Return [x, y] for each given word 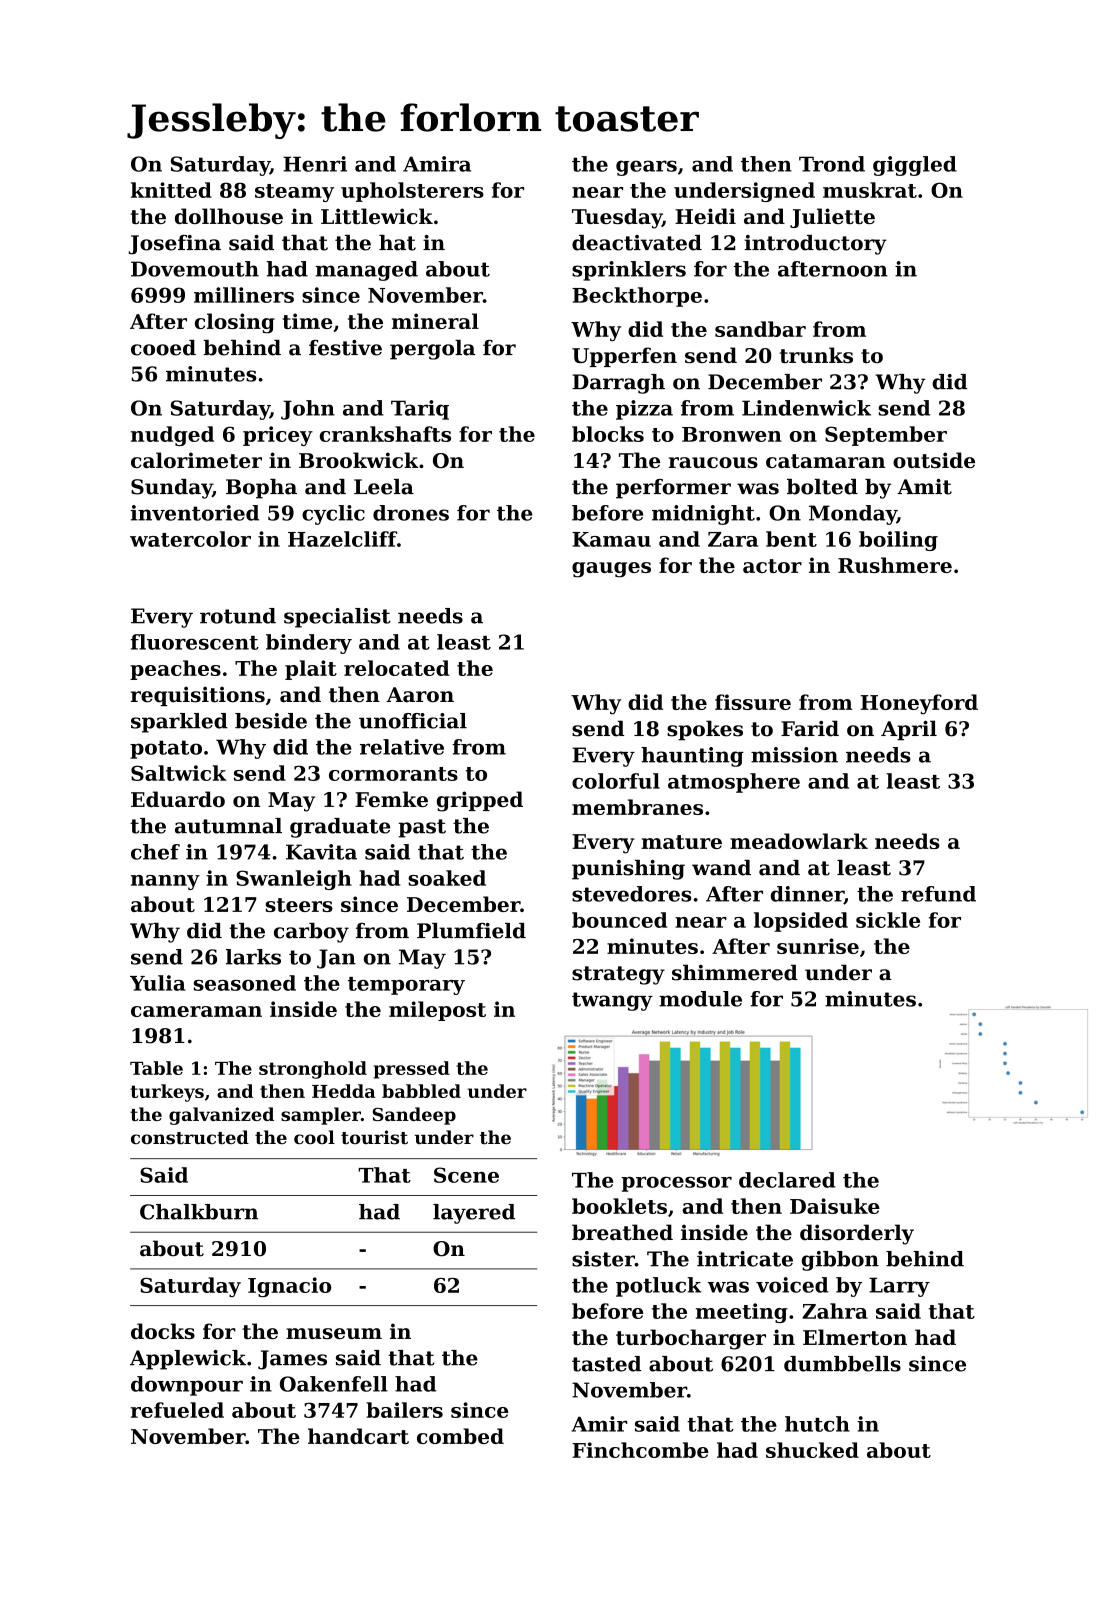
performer [673, 489]
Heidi [705, 216]
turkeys [167, 1093]
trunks [816, 355]
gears [646, 168]
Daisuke [835, 1206]
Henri [315, 164]
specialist [337, 618]
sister [603, 1259]
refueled [177, 1410]
